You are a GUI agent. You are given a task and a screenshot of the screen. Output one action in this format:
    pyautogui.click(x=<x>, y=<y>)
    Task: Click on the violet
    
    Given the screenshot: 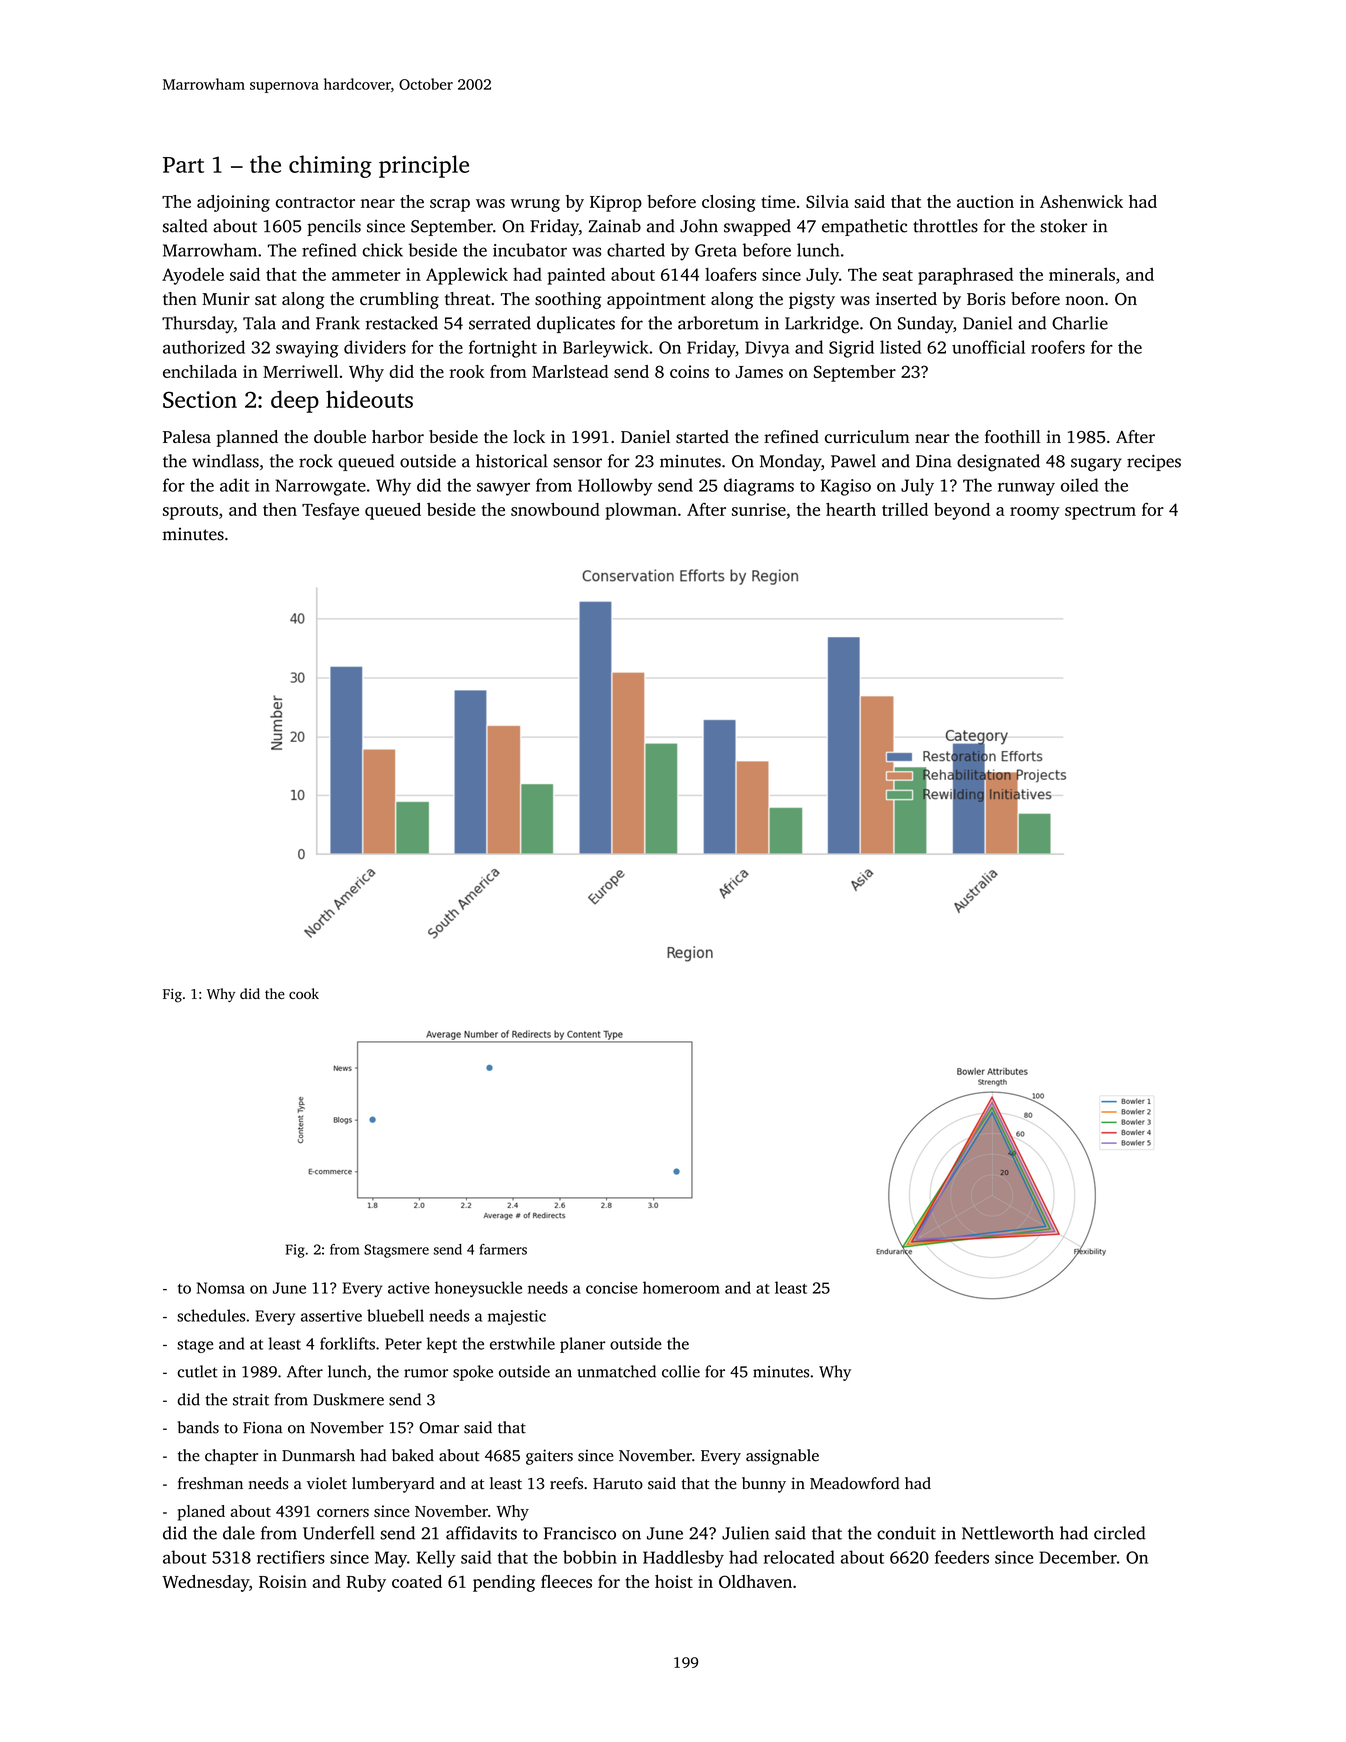 What is the action you would take?
    pyautogui.click(x=327, y=1483)
